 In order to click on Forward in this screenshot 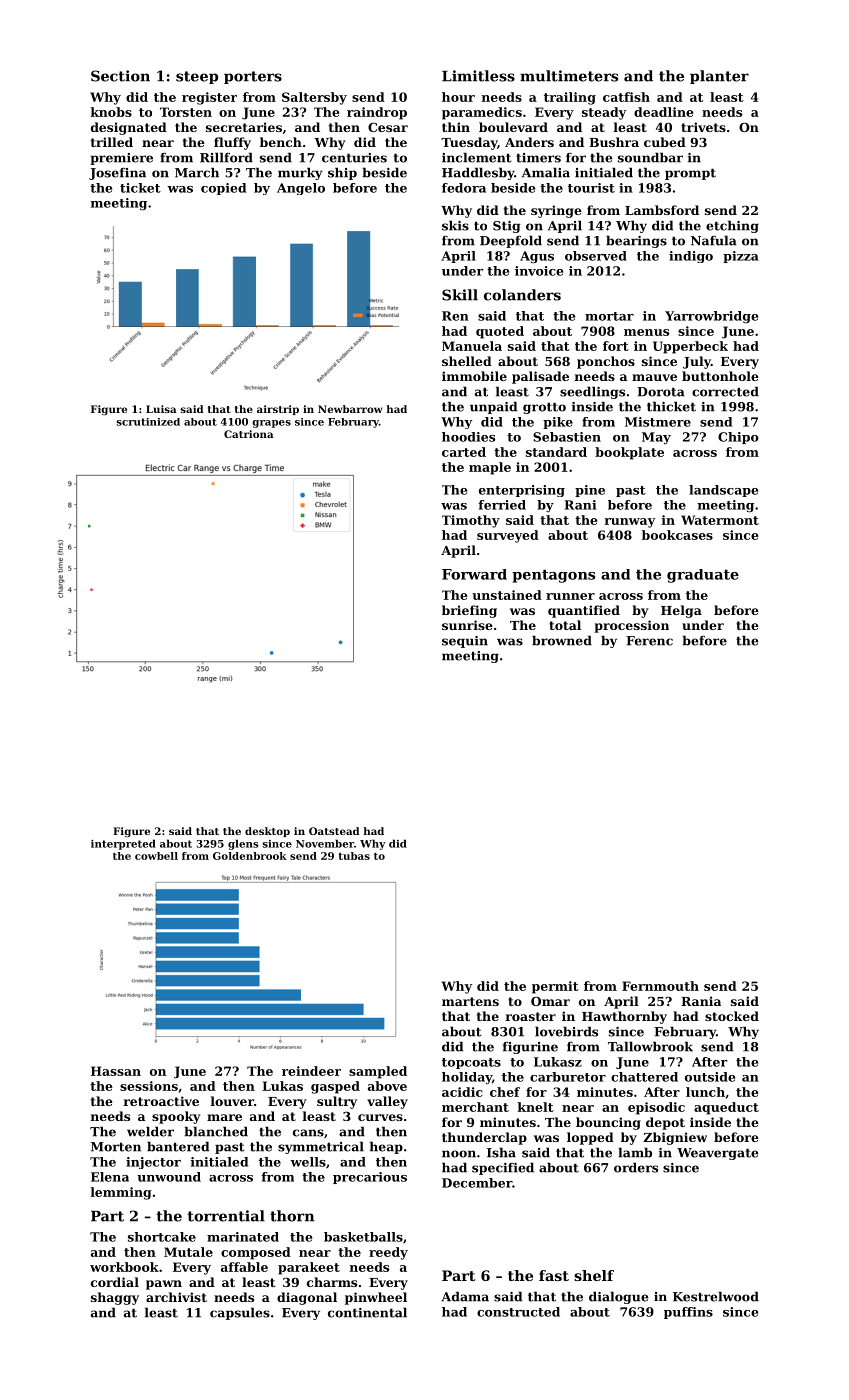, I will do `click(474, 574)`.
